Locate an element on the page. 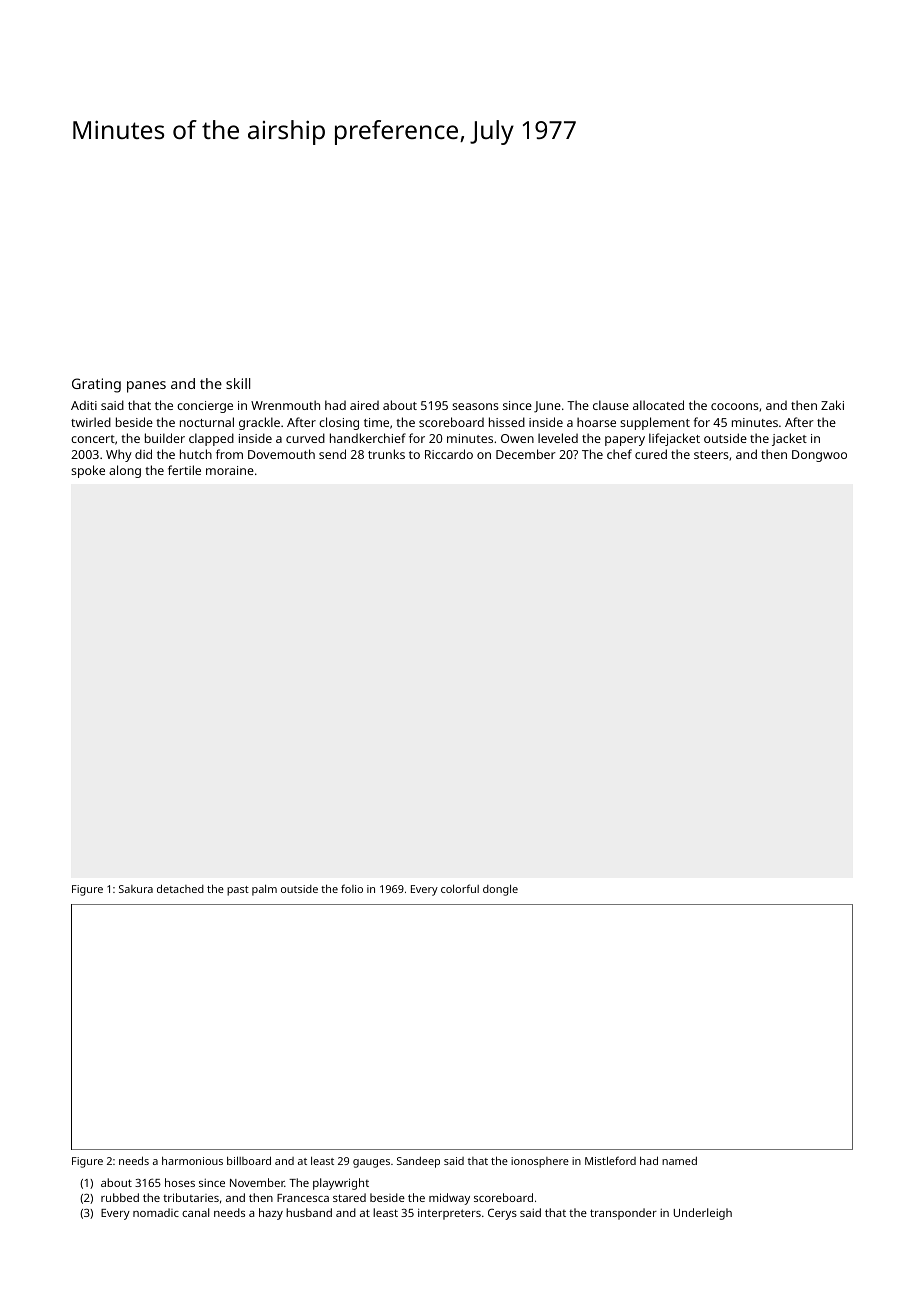  Underleigh is located at coordinates (703, 1214).
